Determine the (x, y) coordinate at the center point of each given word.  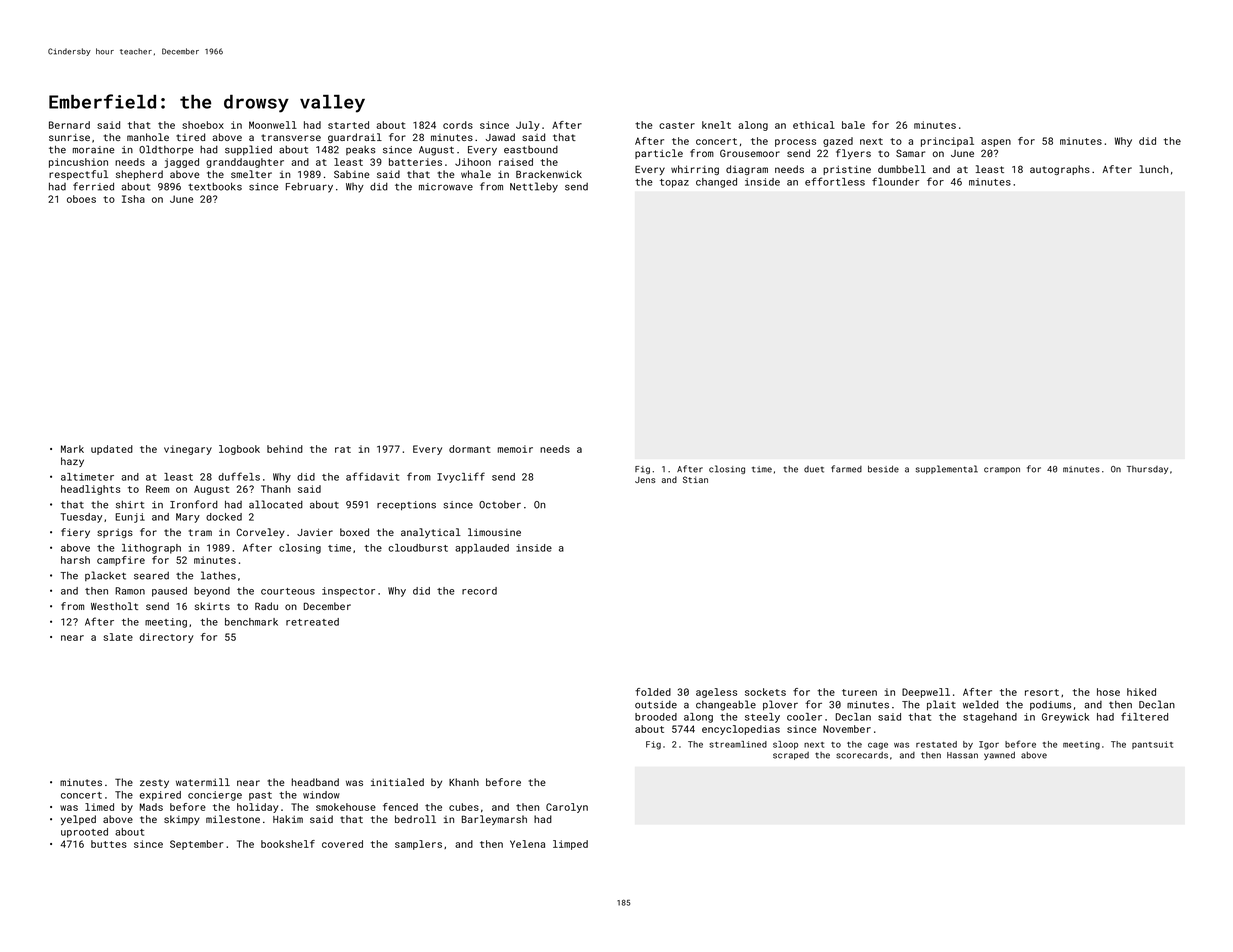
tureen (859, 692)
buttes (109, 844)
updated (112, 450)
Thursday (1147, 470)
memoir (515, 449)
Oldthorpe (166, 150)
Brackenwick (549, 174)
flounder (895, 181)
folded (653, 692)
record (479, 591)
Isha (133, 199)
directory (167, 638)
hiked (1141, 692)
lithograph (151, 549)
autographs (1060, 170)
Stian (695, 479)
